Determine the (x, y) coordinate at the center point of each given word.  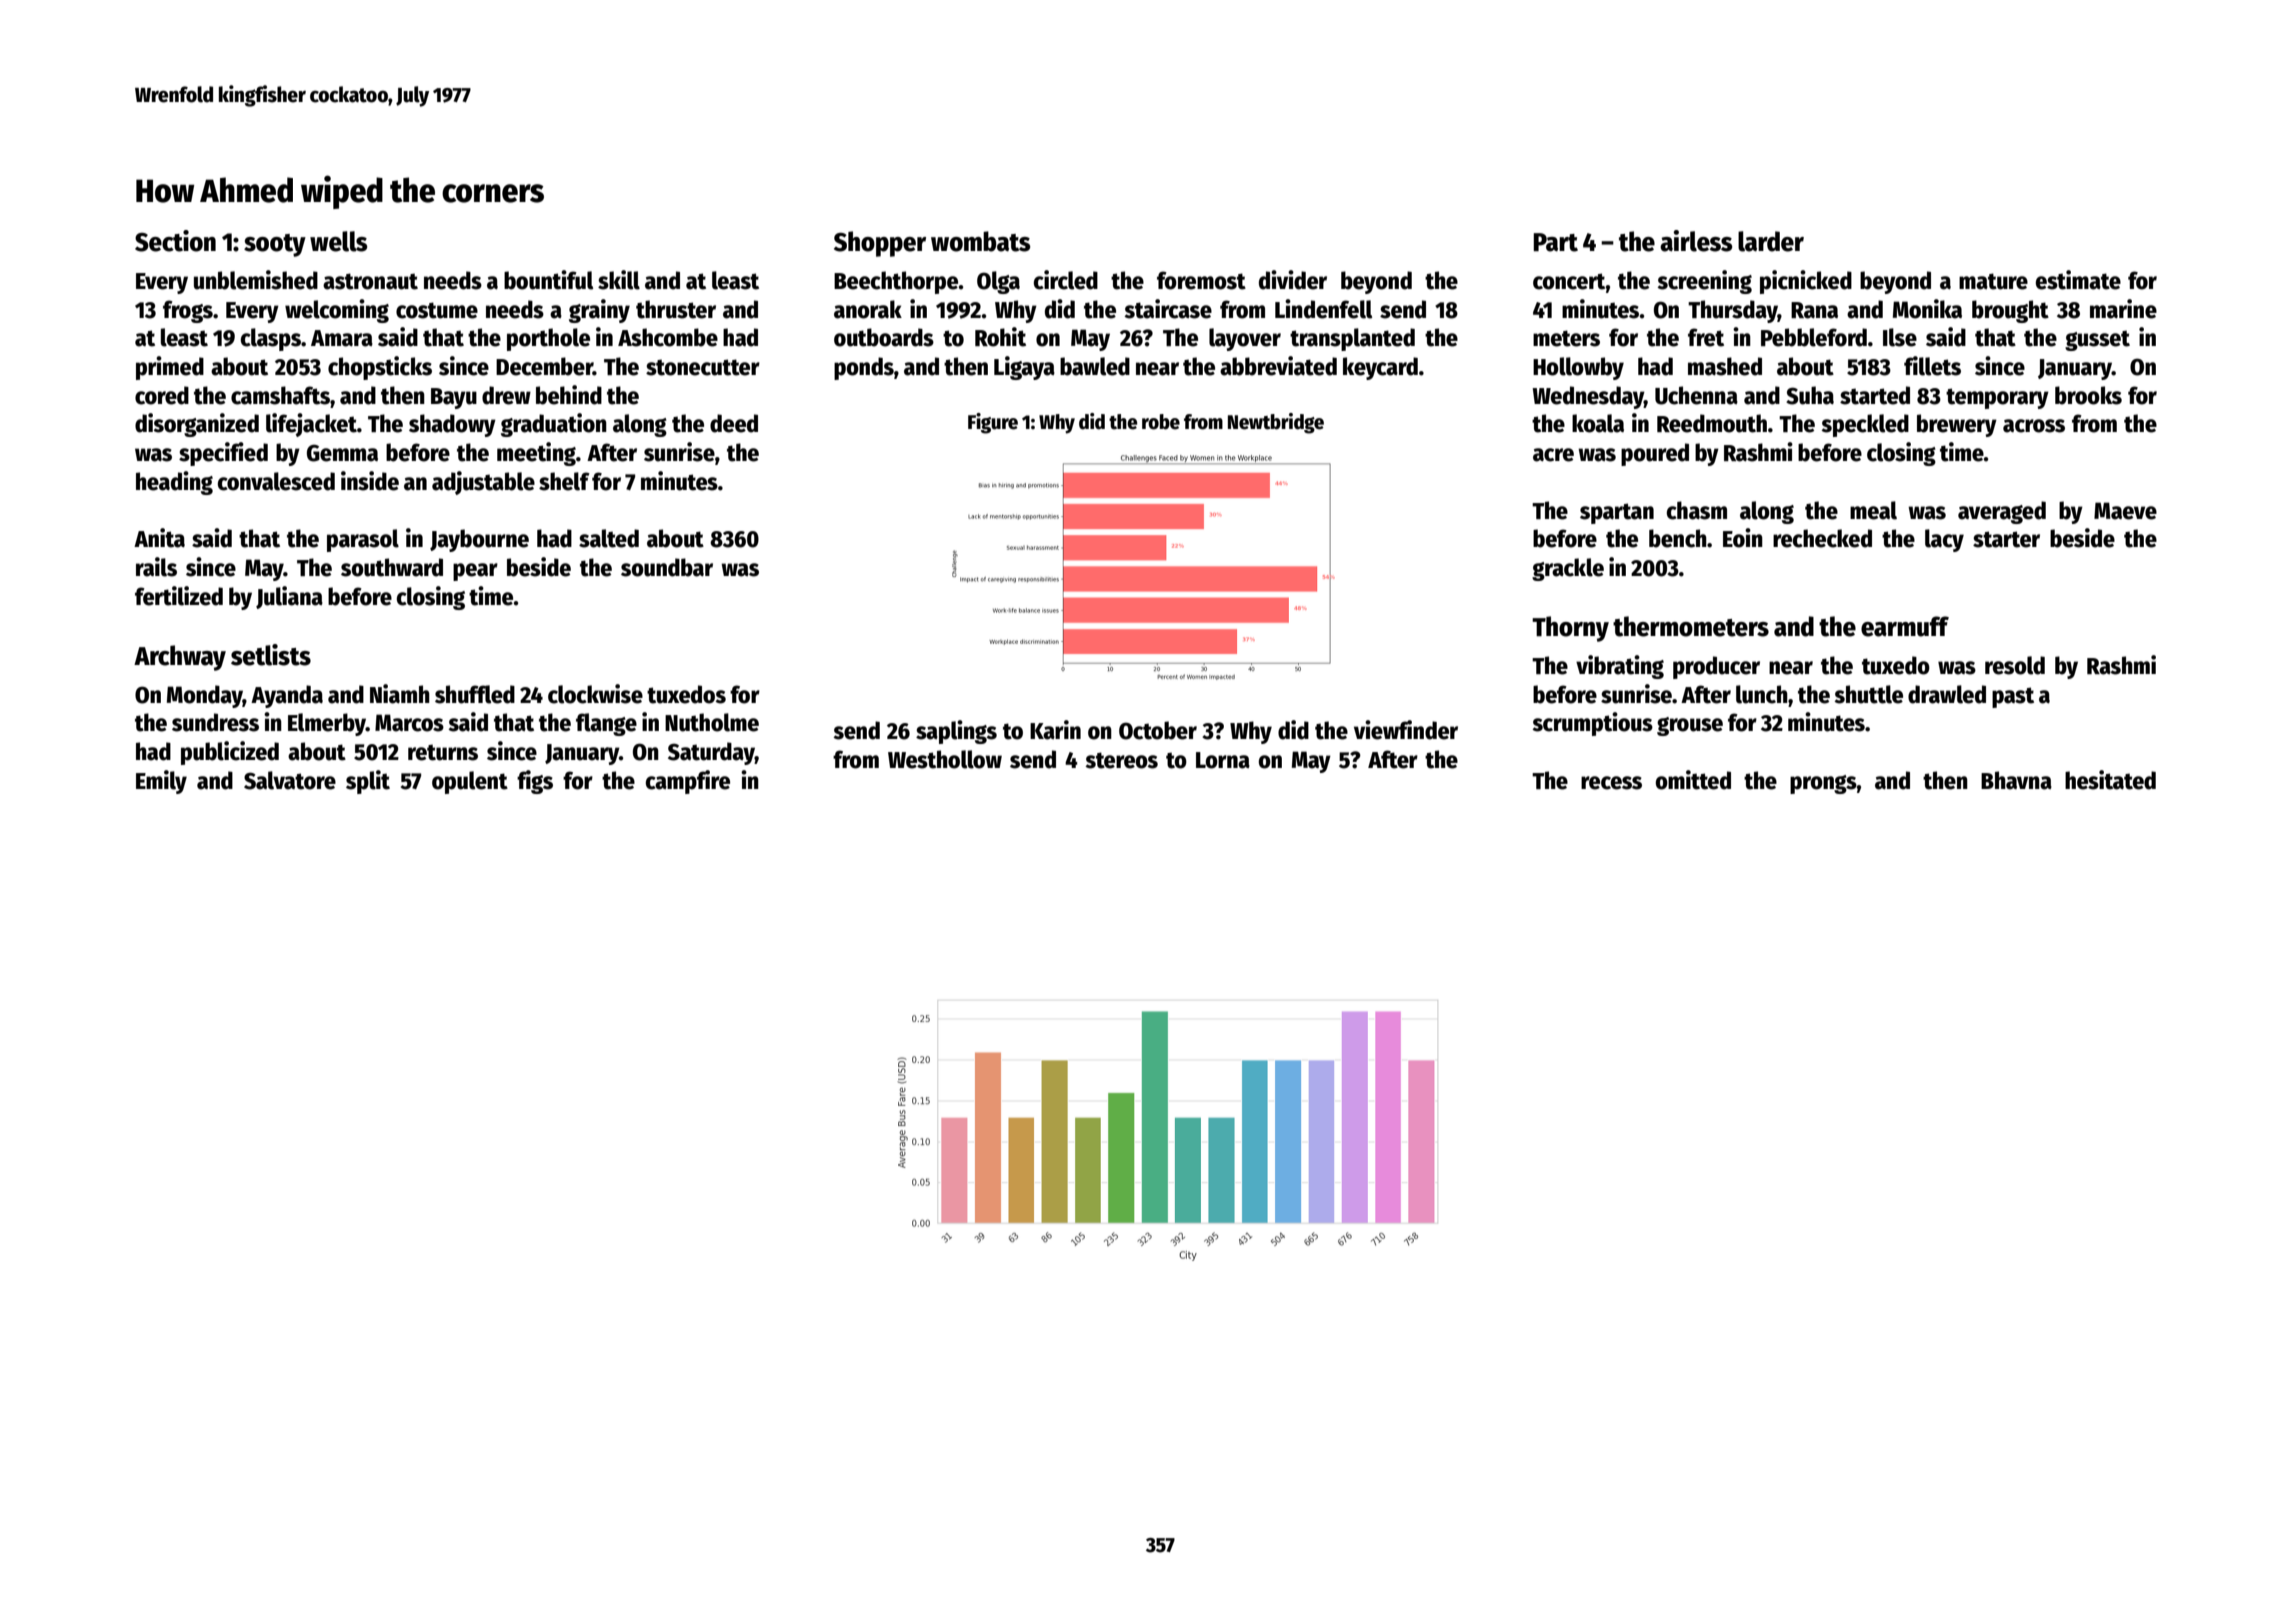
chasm (1697, 510)
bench (1678, 538)
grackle (1568, 569)
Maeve (2125, 511)
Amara (342, 338)
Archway (180, 658)
